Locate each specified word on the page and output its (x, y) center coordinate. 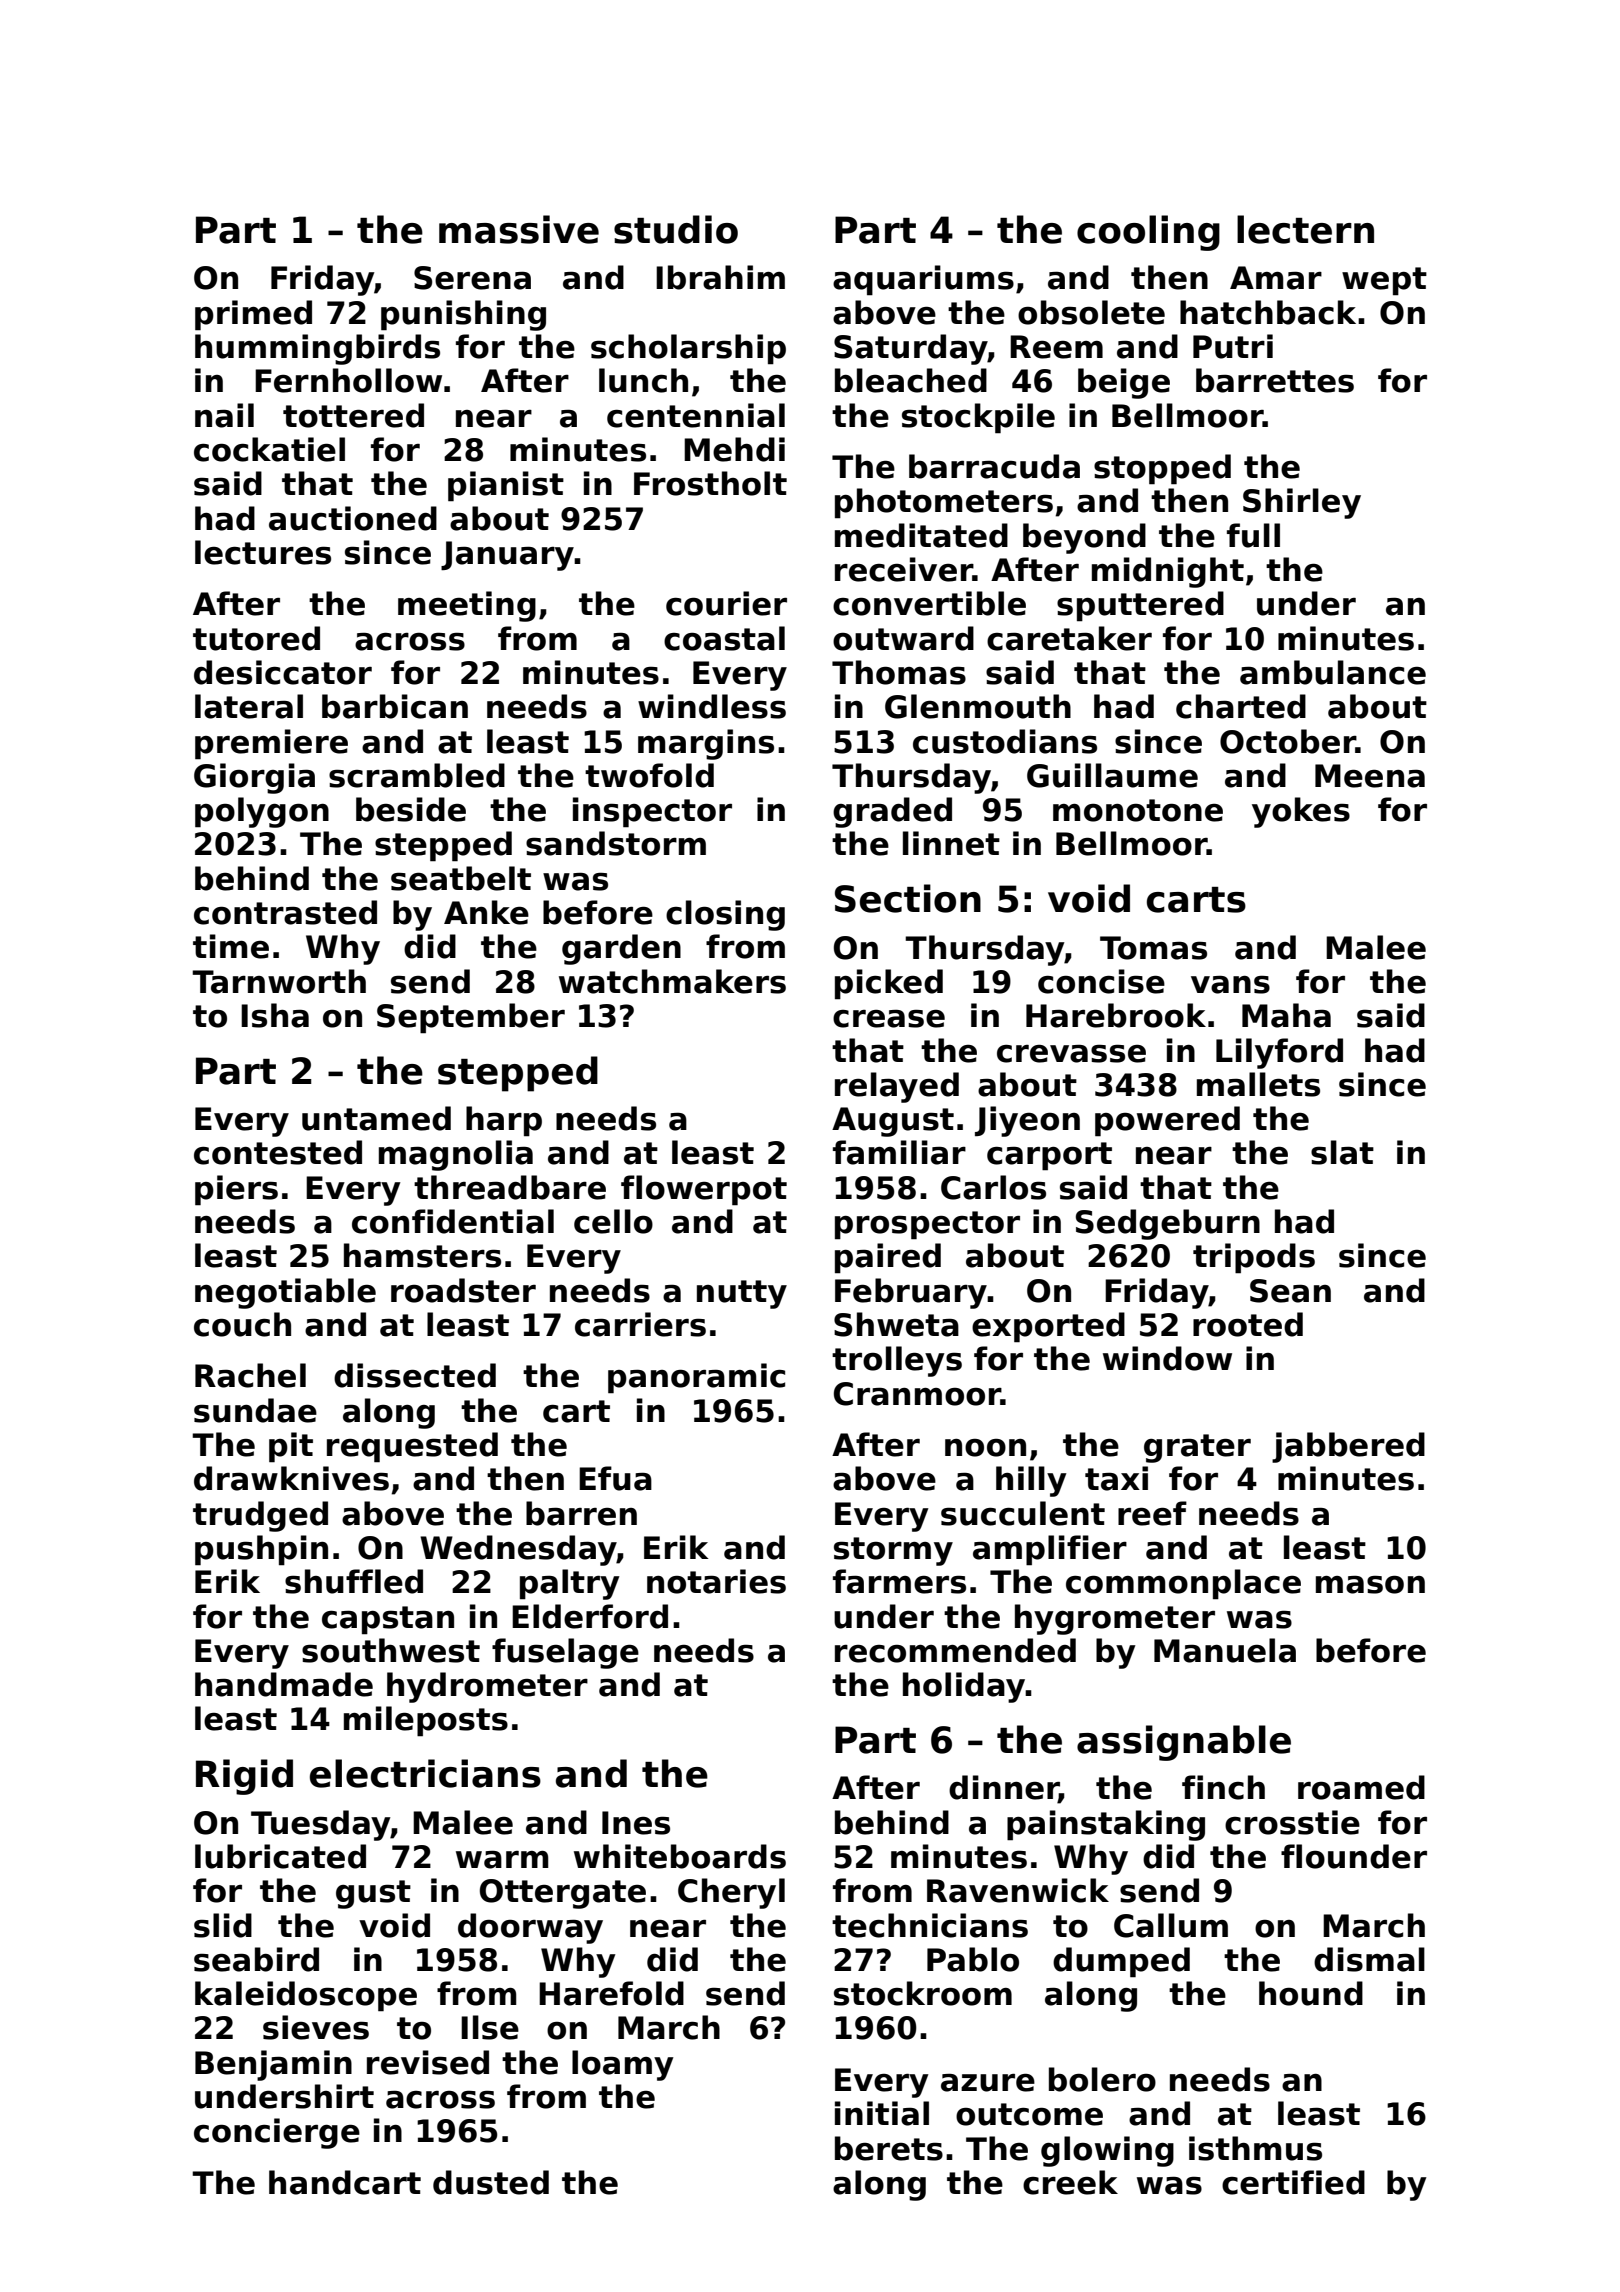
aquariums (923, 280)
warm (502, 1860)
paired (888, 1258)
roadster (463, 1290)
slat (1342, 1152)
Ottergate (563, 1894)
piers (236, 1190)
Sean (1290, 1291)
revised (428, 2062)
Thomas (899, 672)
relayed (897, 1087)
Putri (1233, 346)
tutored (256, 638)
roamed (1361, 1787)
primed (253, 315)
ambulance (1333, 672)
